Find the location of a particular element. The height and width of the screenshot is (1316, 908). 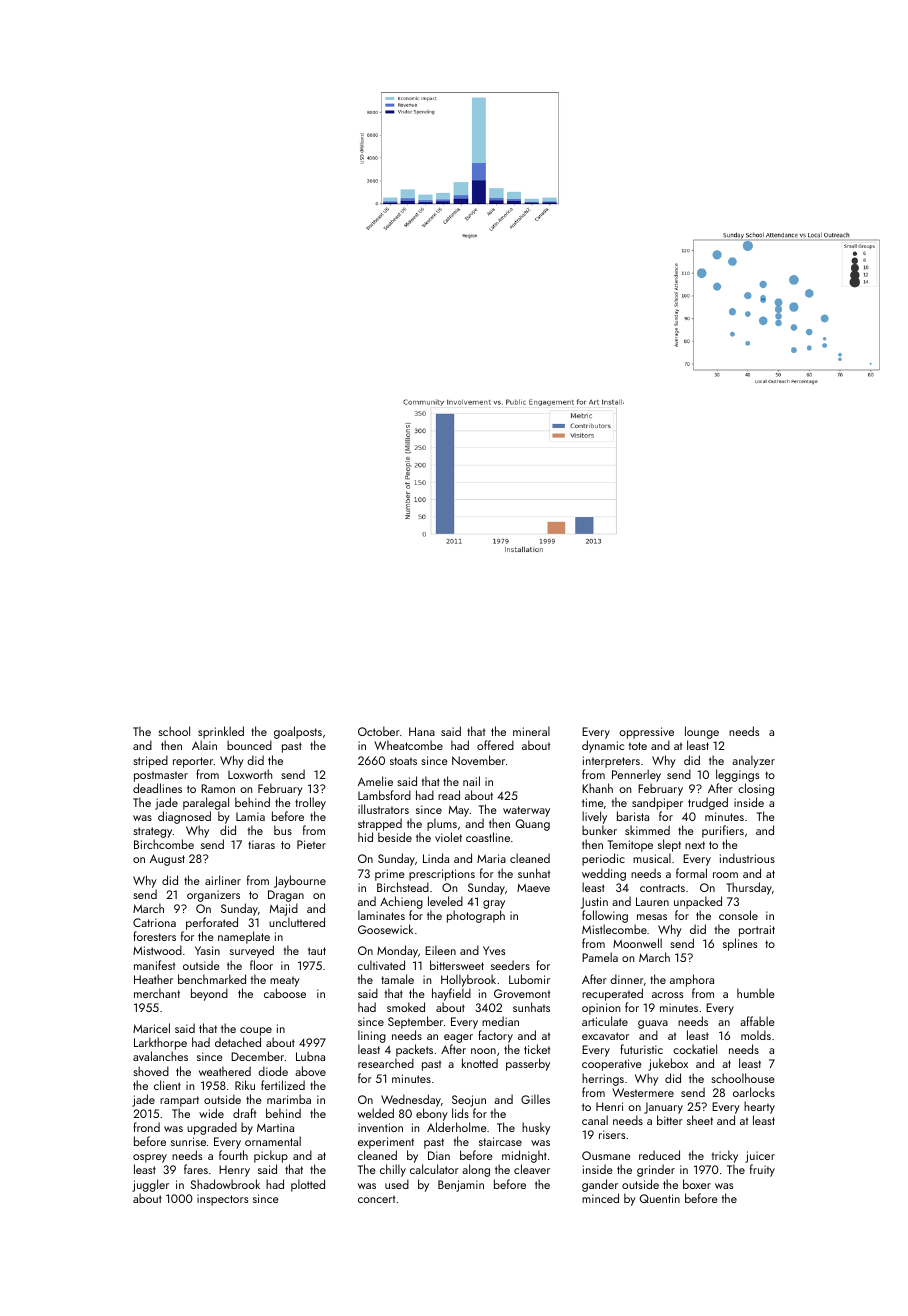

jukebox is located at coordinates (668, 1064).
